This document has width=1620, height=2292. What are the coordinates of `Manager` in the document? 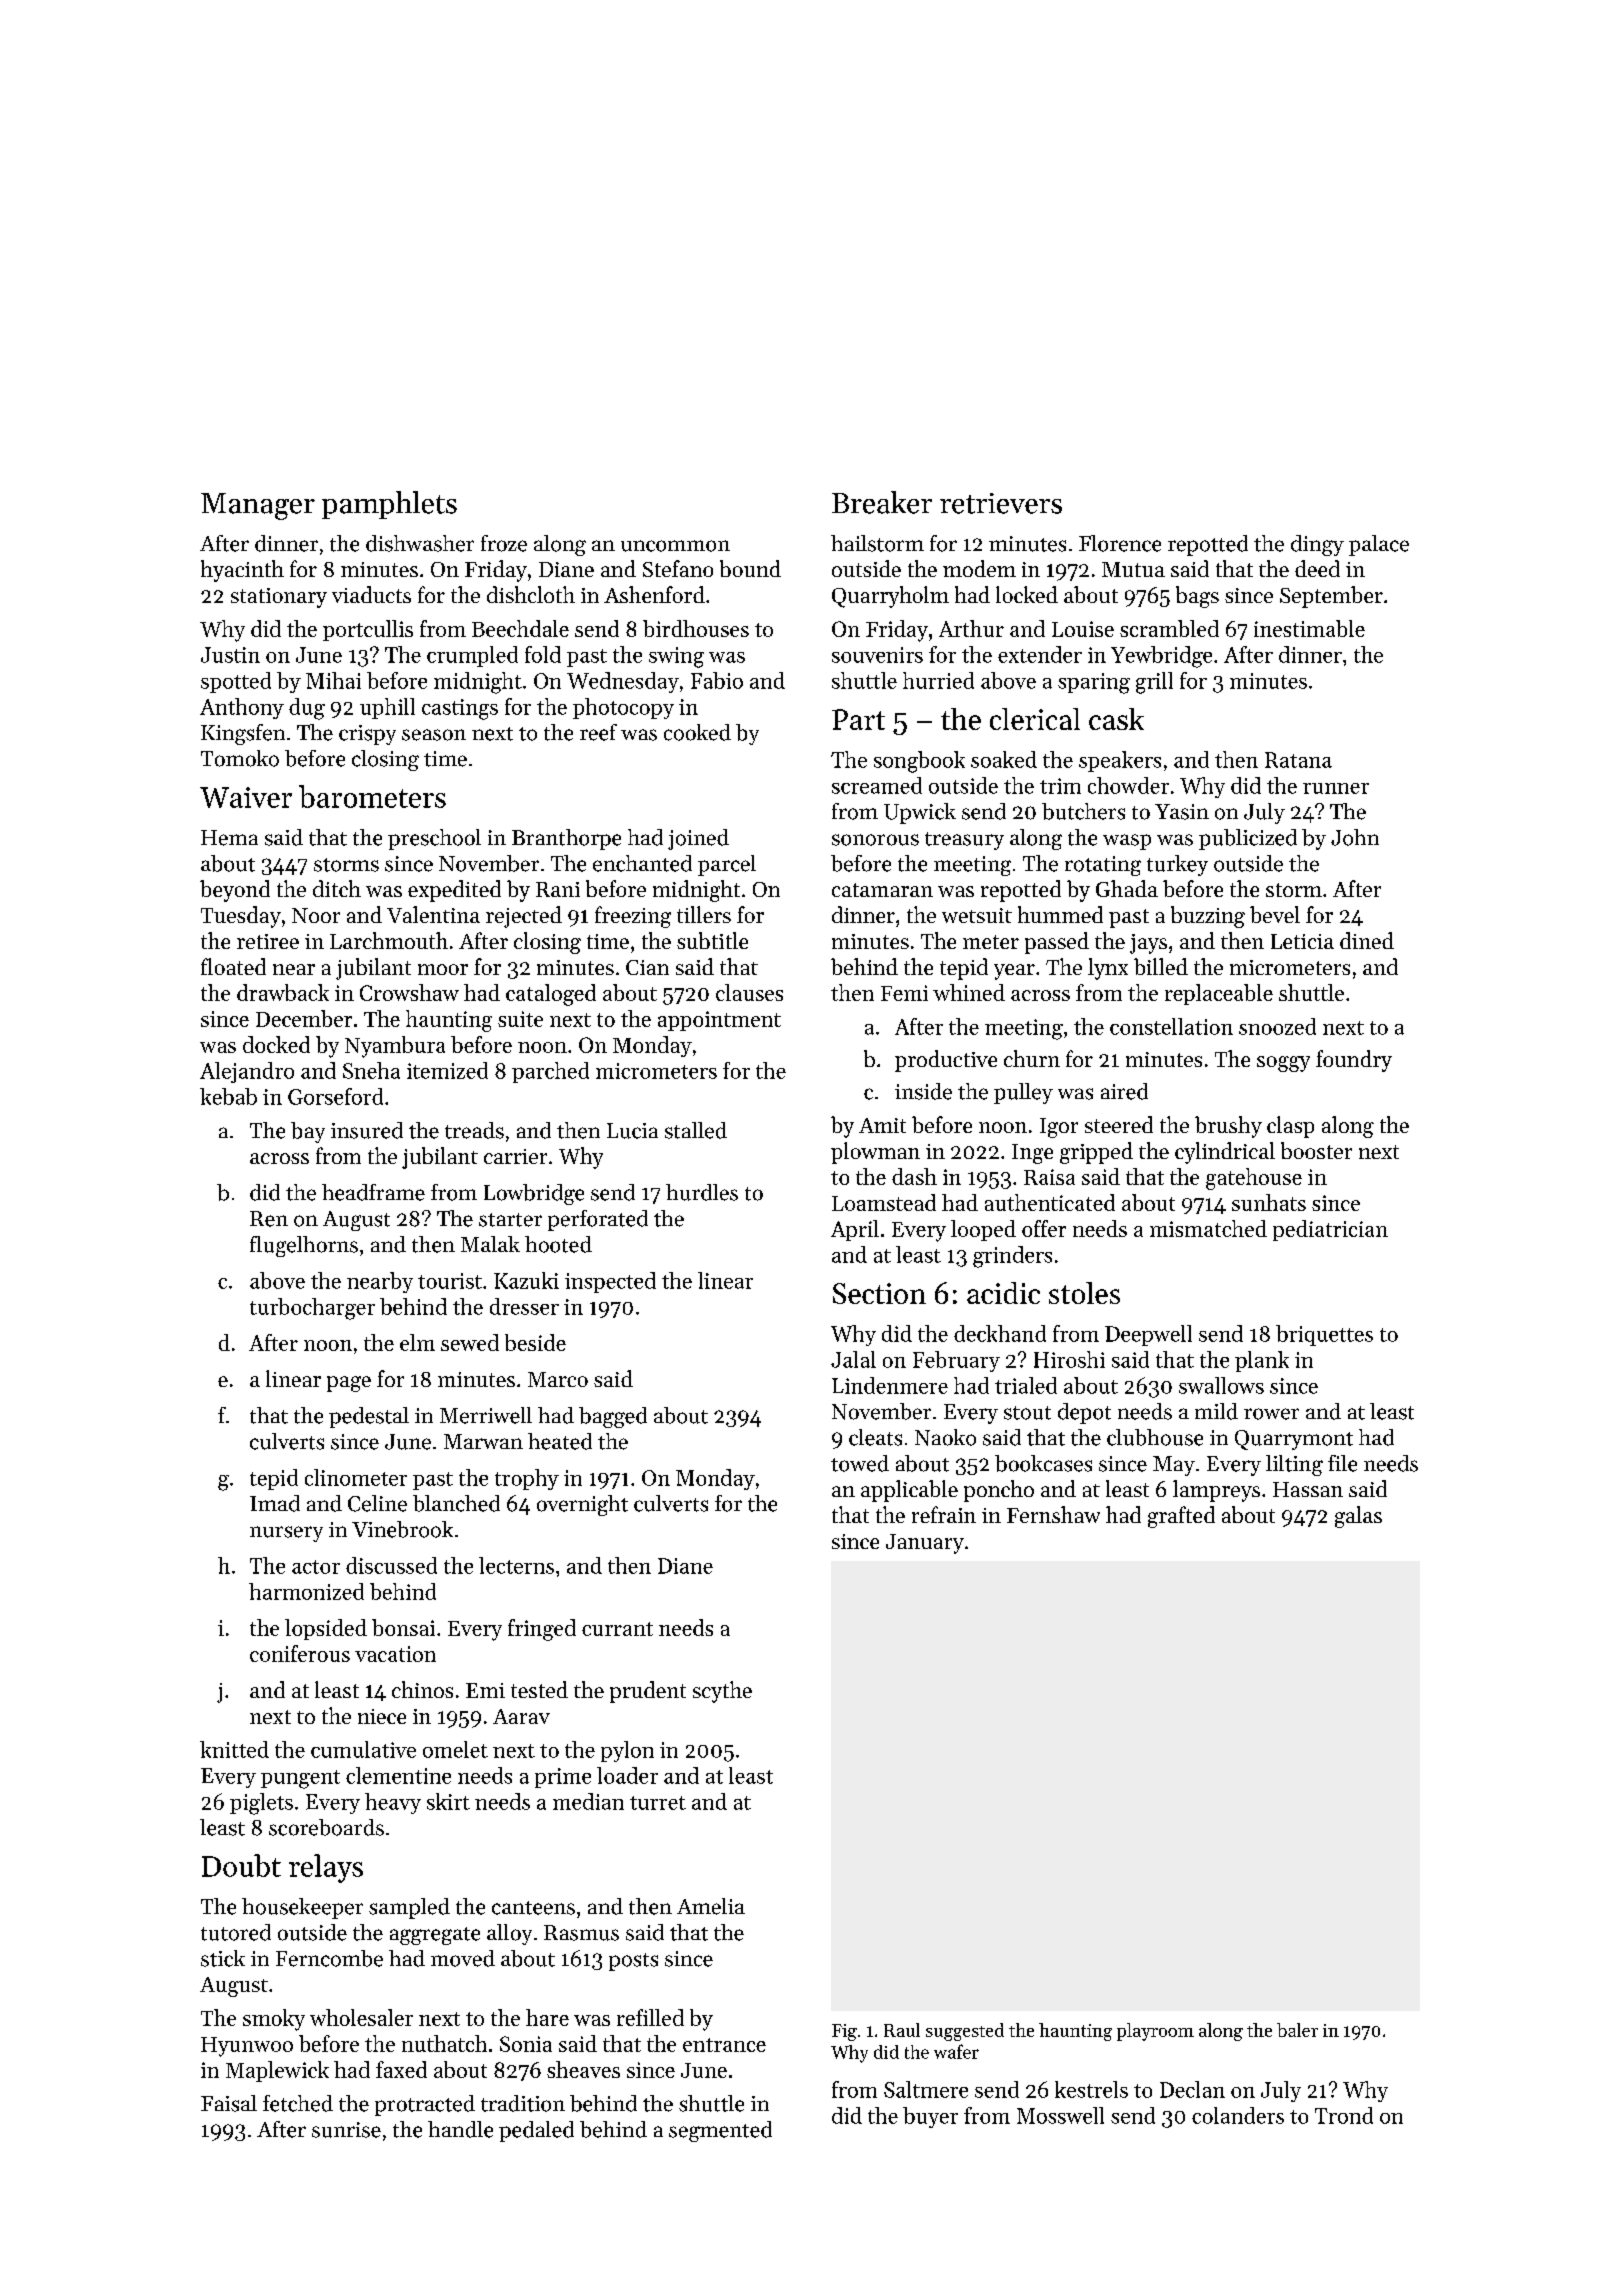 It's located at (258, 506).
